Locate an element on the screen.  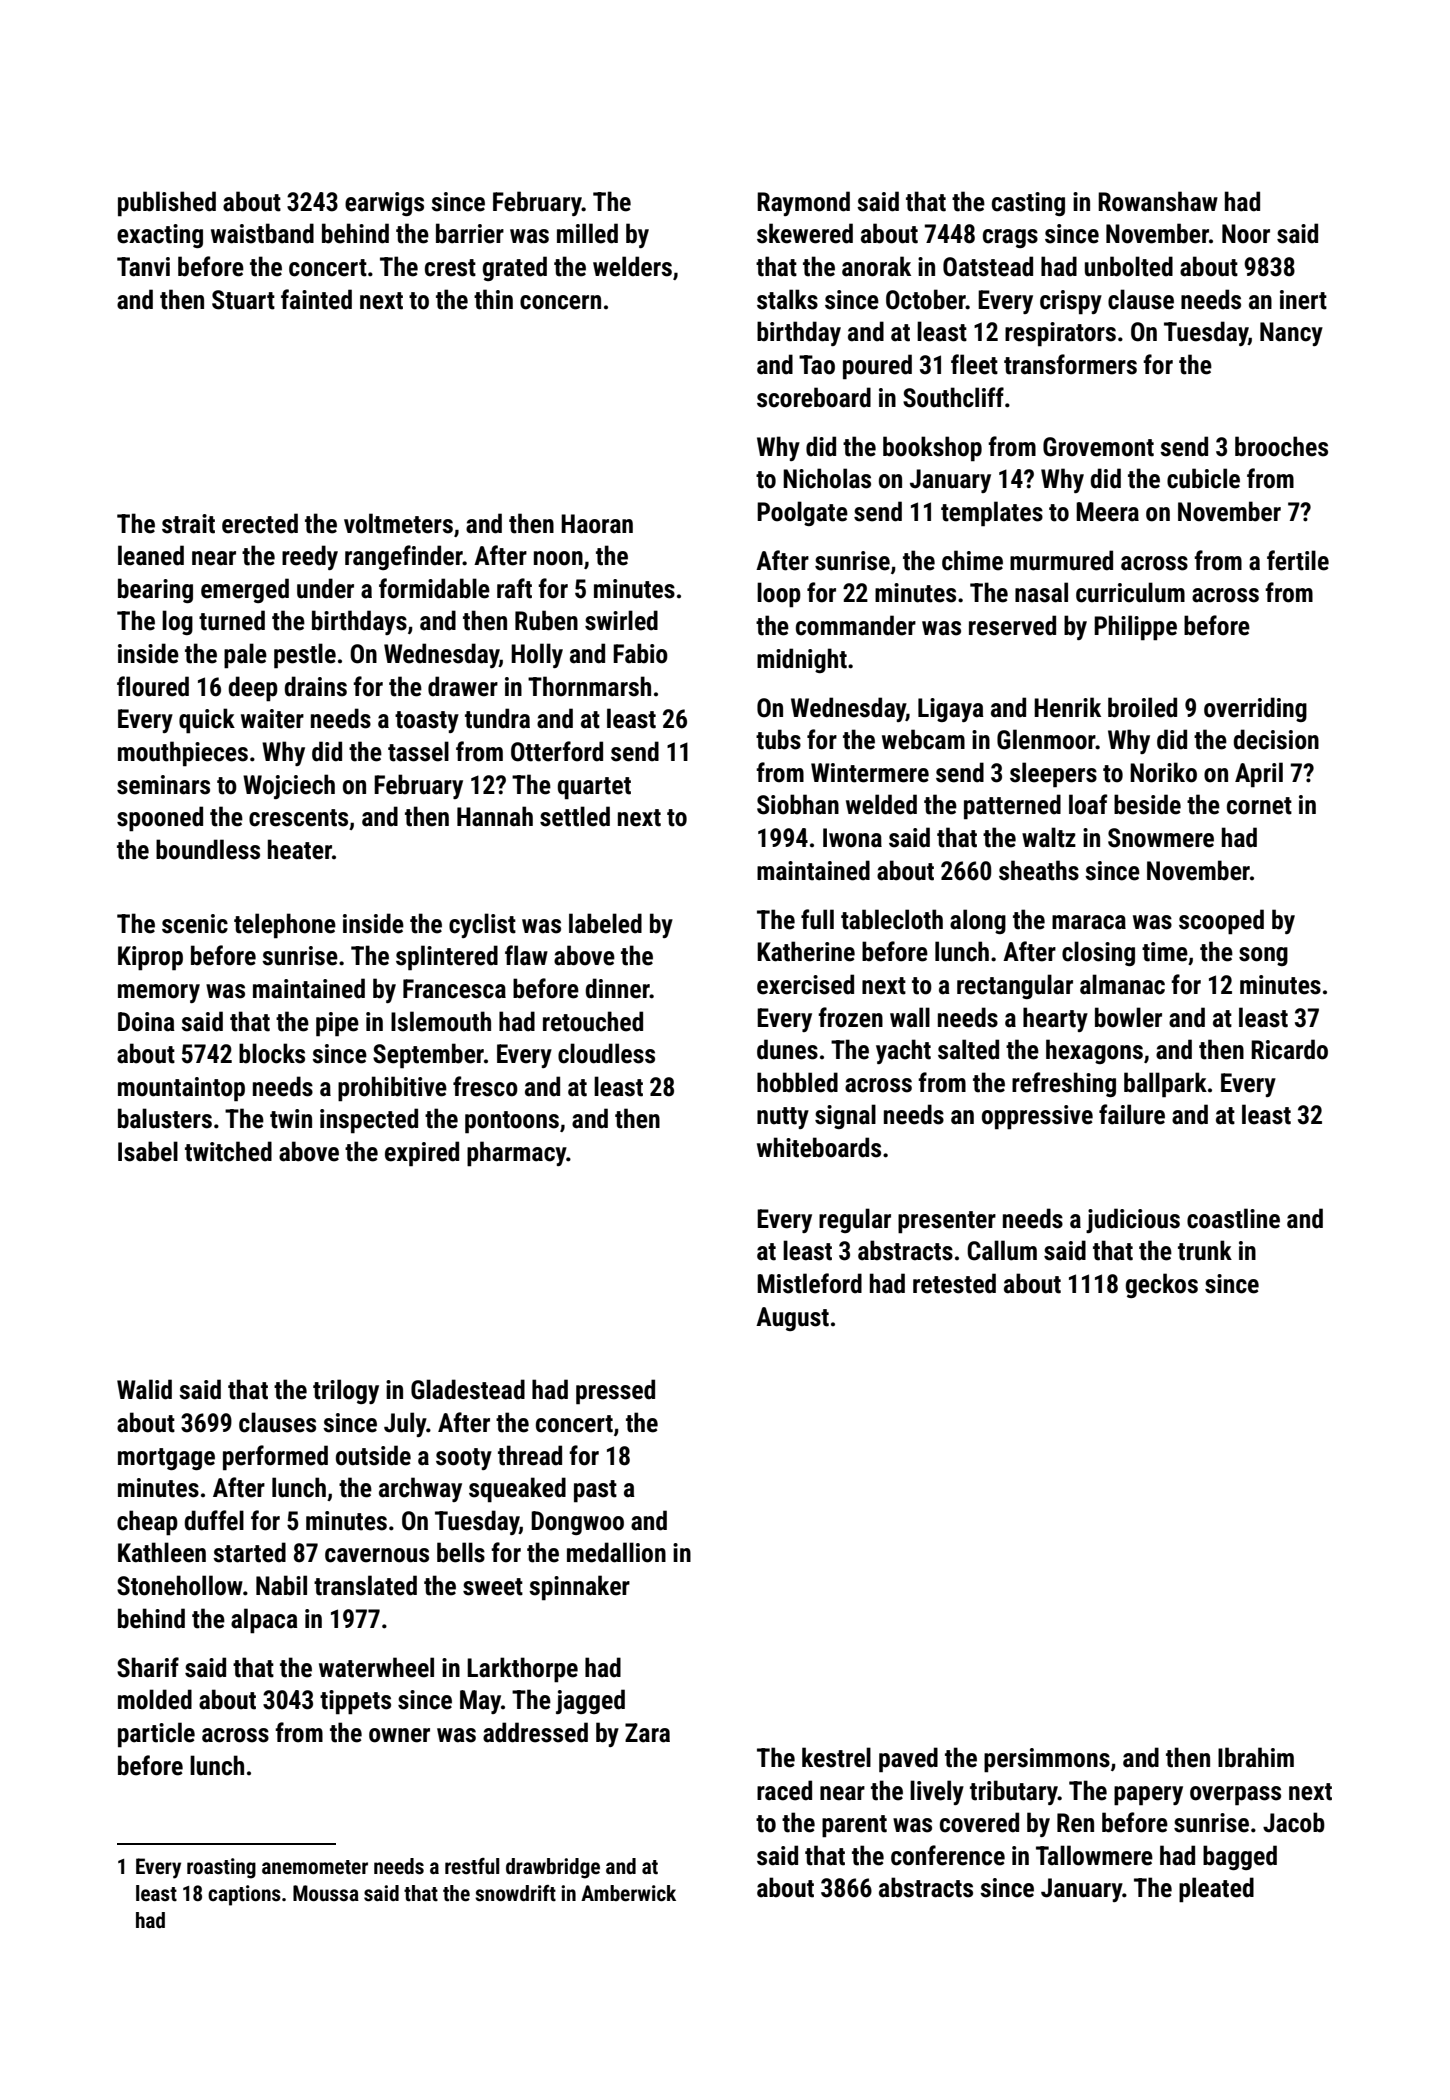
Grovemont is located at coordinates (1098, 447).
